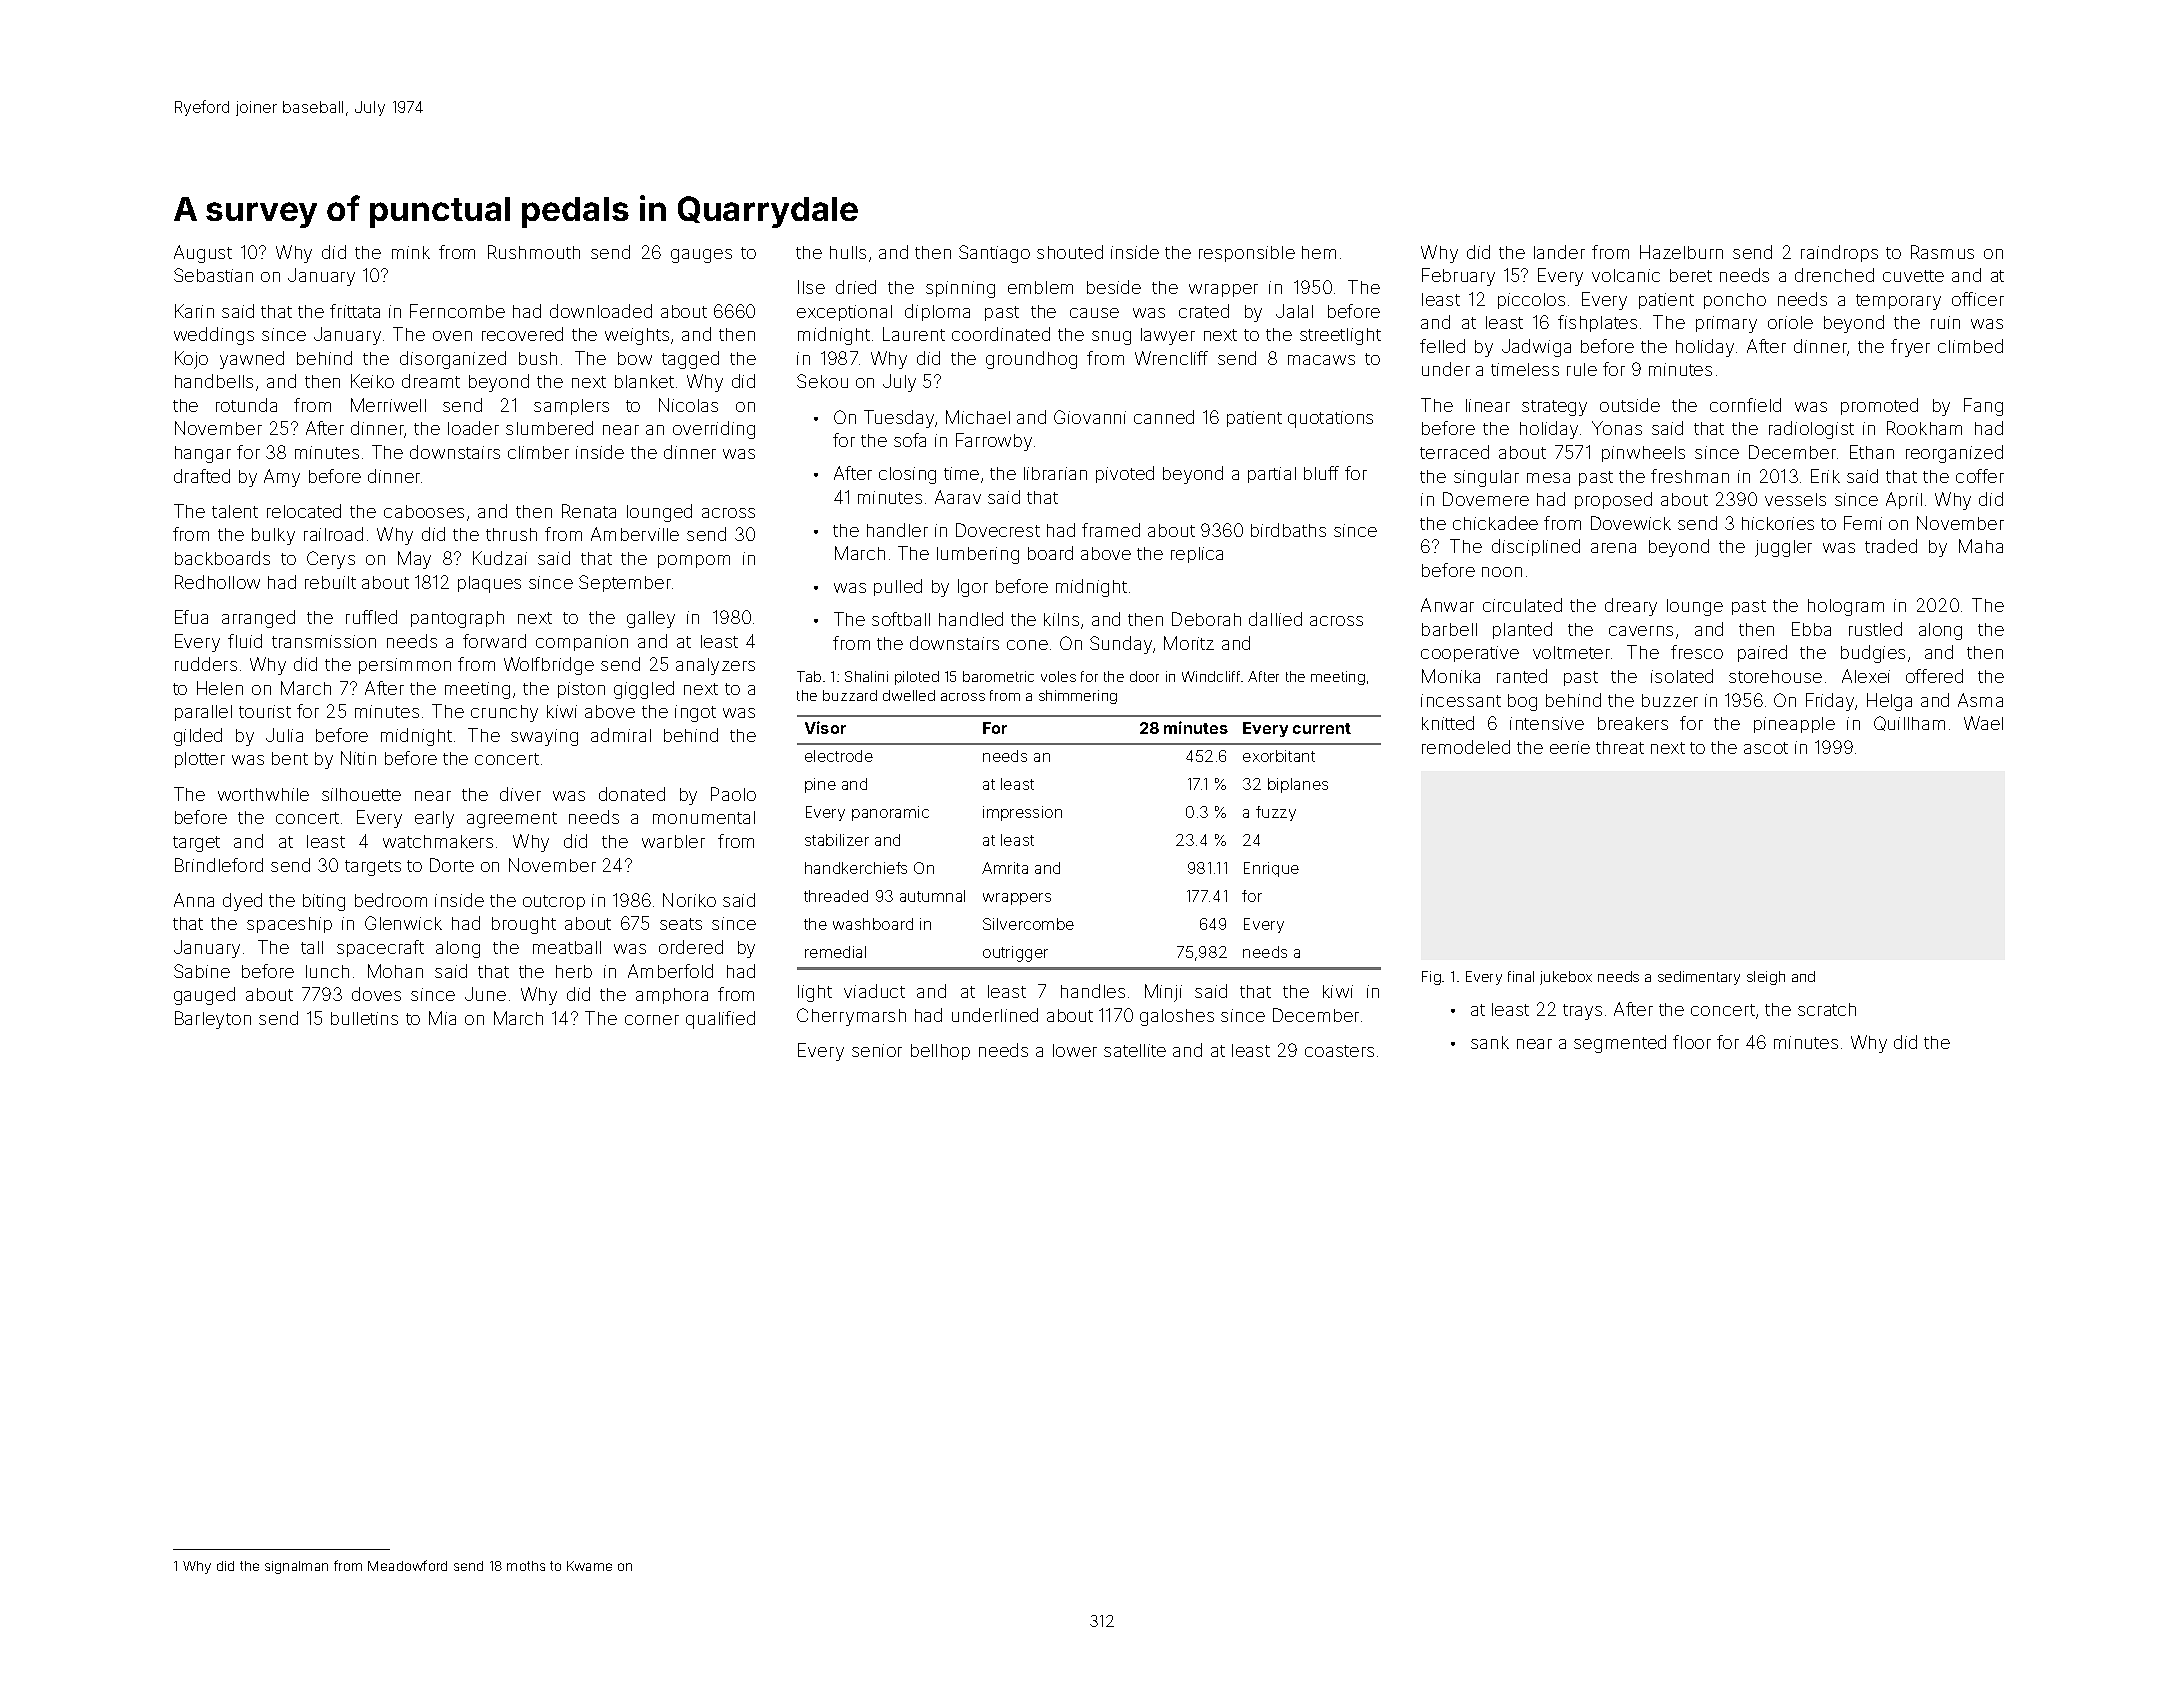  Describe the element at coordinates (1875, 629) in the document. I see `rustled` at that location.
